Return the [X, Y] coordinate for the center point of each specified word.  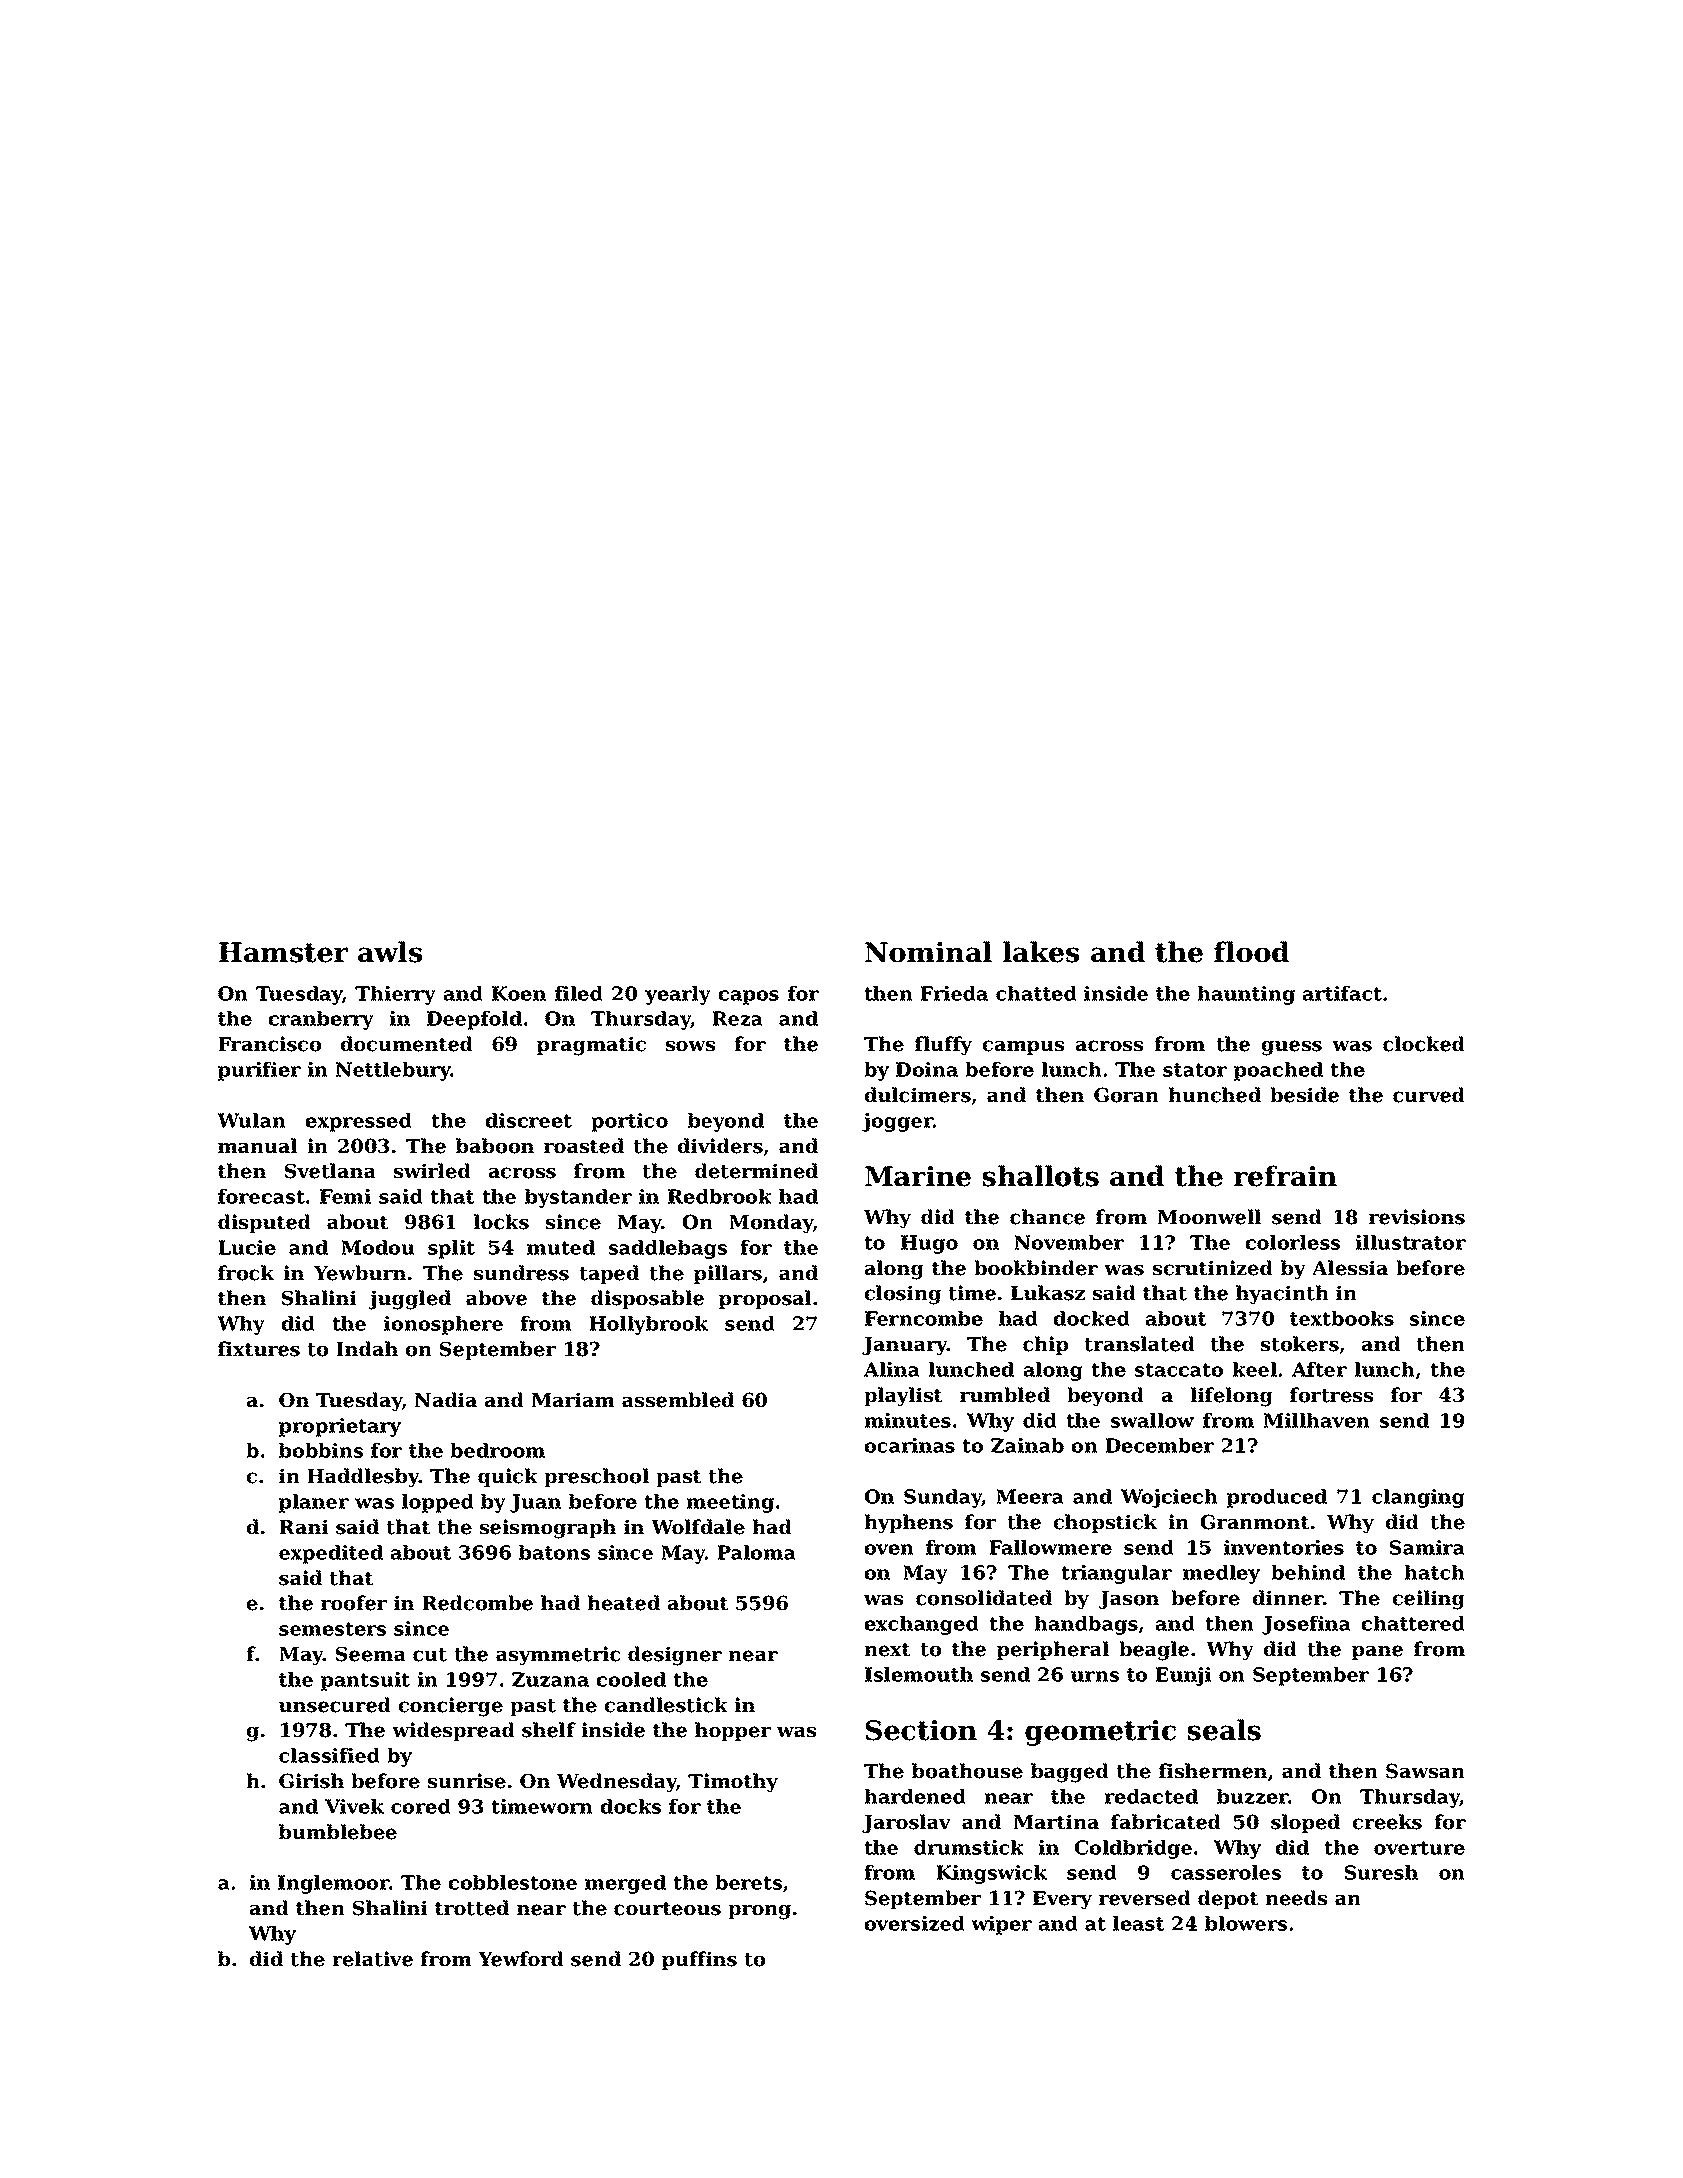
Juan [535, 1503]
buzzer [1252, 1796]
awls [390, 952]
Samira [1427, 1547]
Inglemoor [333, 1884]
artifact [1342, 993]
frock [246, 1273]
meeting [730, 1503]
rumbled [1005, 1395]
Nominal [928, 952]
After [1319, 1369]
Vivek [354, 1806]
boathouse [967, 1771]
